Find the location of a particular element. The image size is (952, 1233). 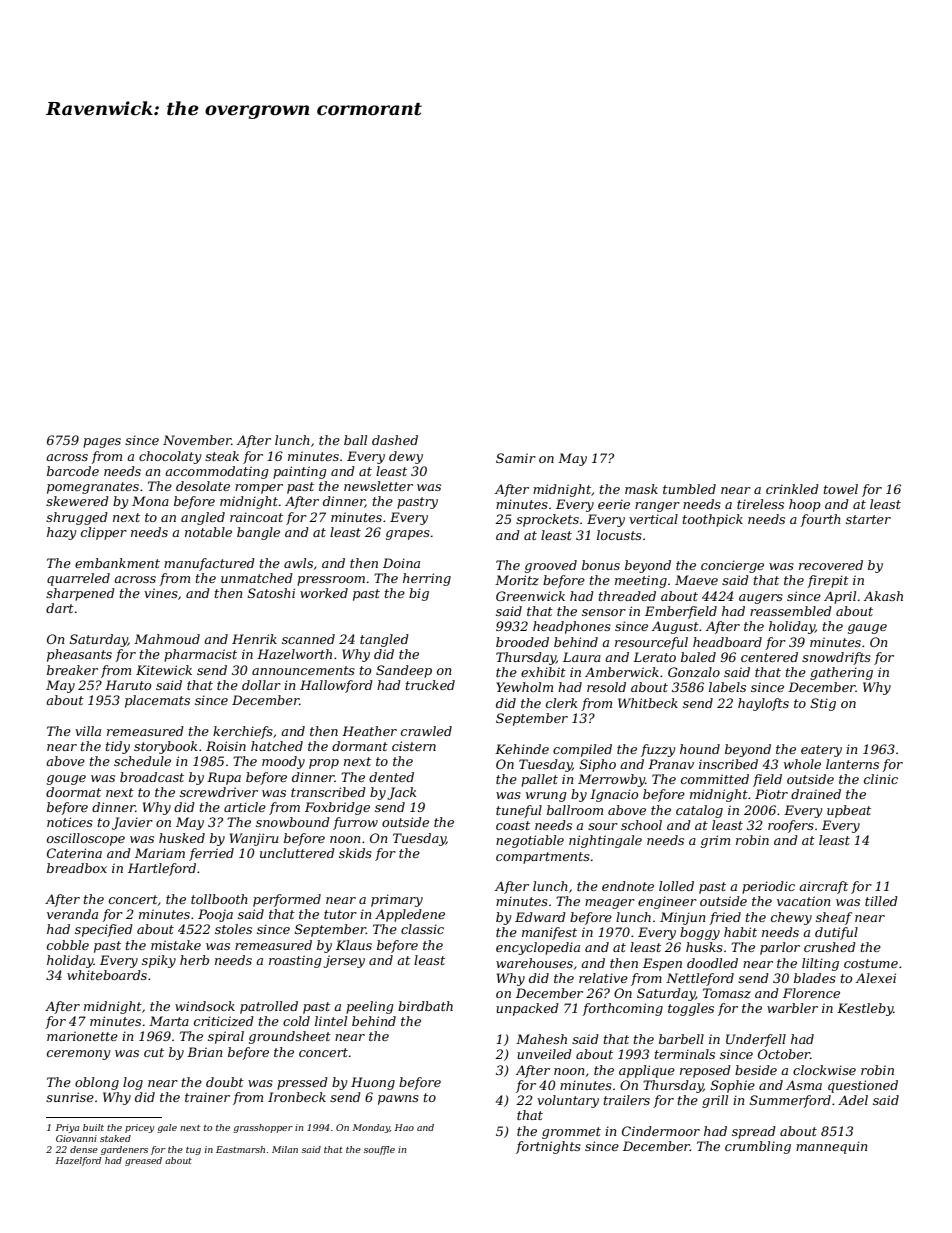

gouge is located at coordinates (66, 780).
